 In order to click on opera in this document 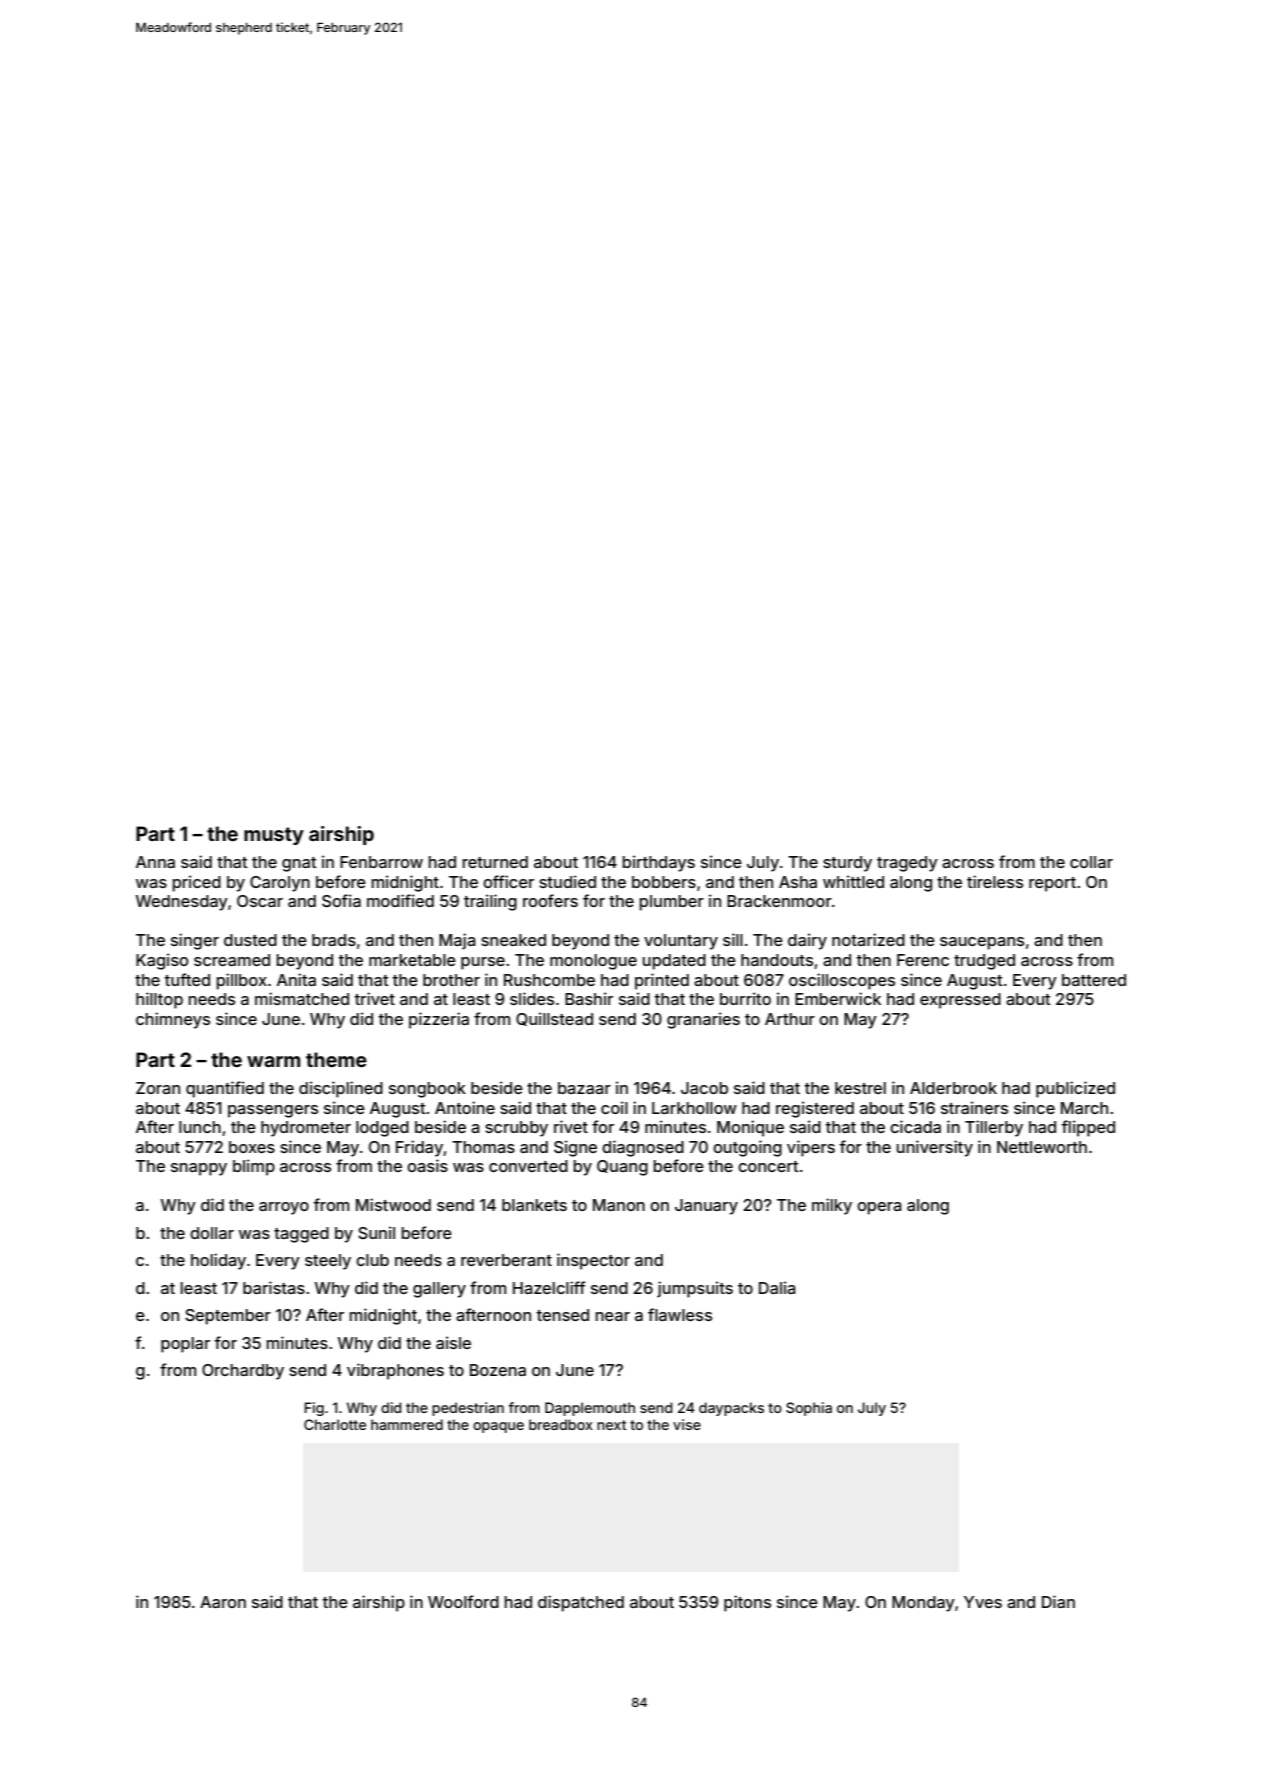, I will do `click(879, 1208)`.
